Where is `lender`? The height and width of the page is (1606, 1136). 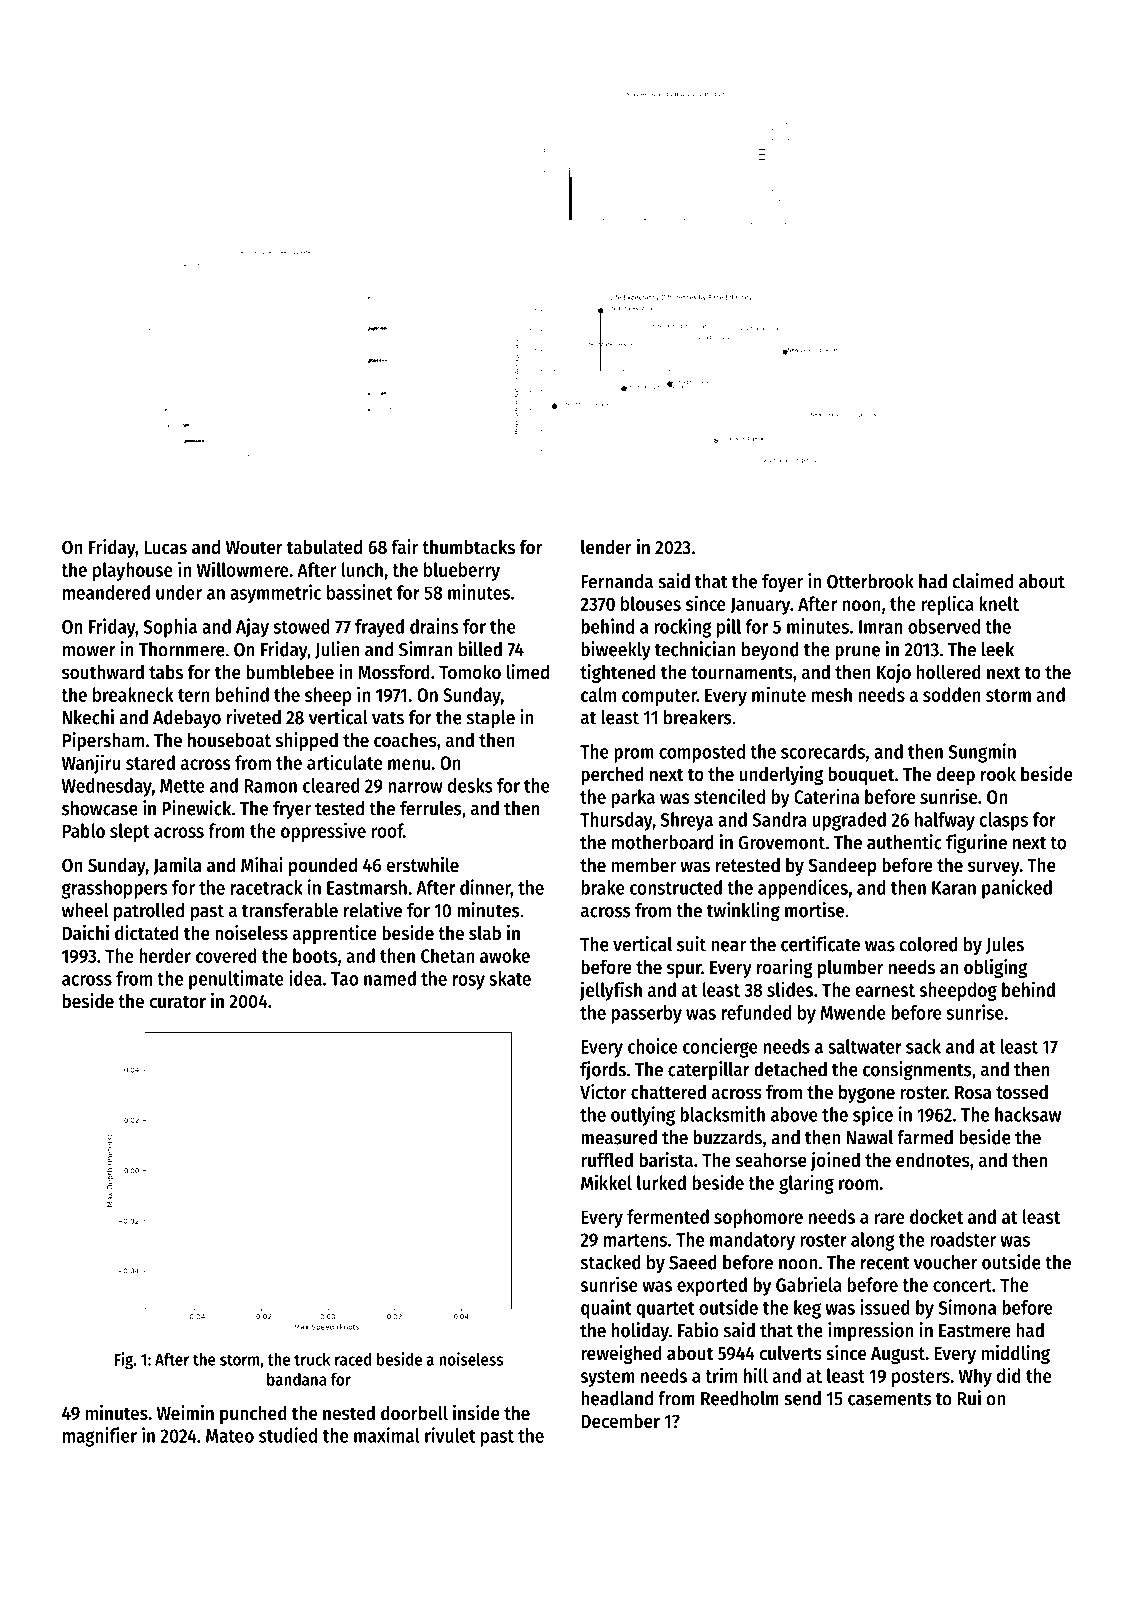
lender is located at coordinates (606, 547).
